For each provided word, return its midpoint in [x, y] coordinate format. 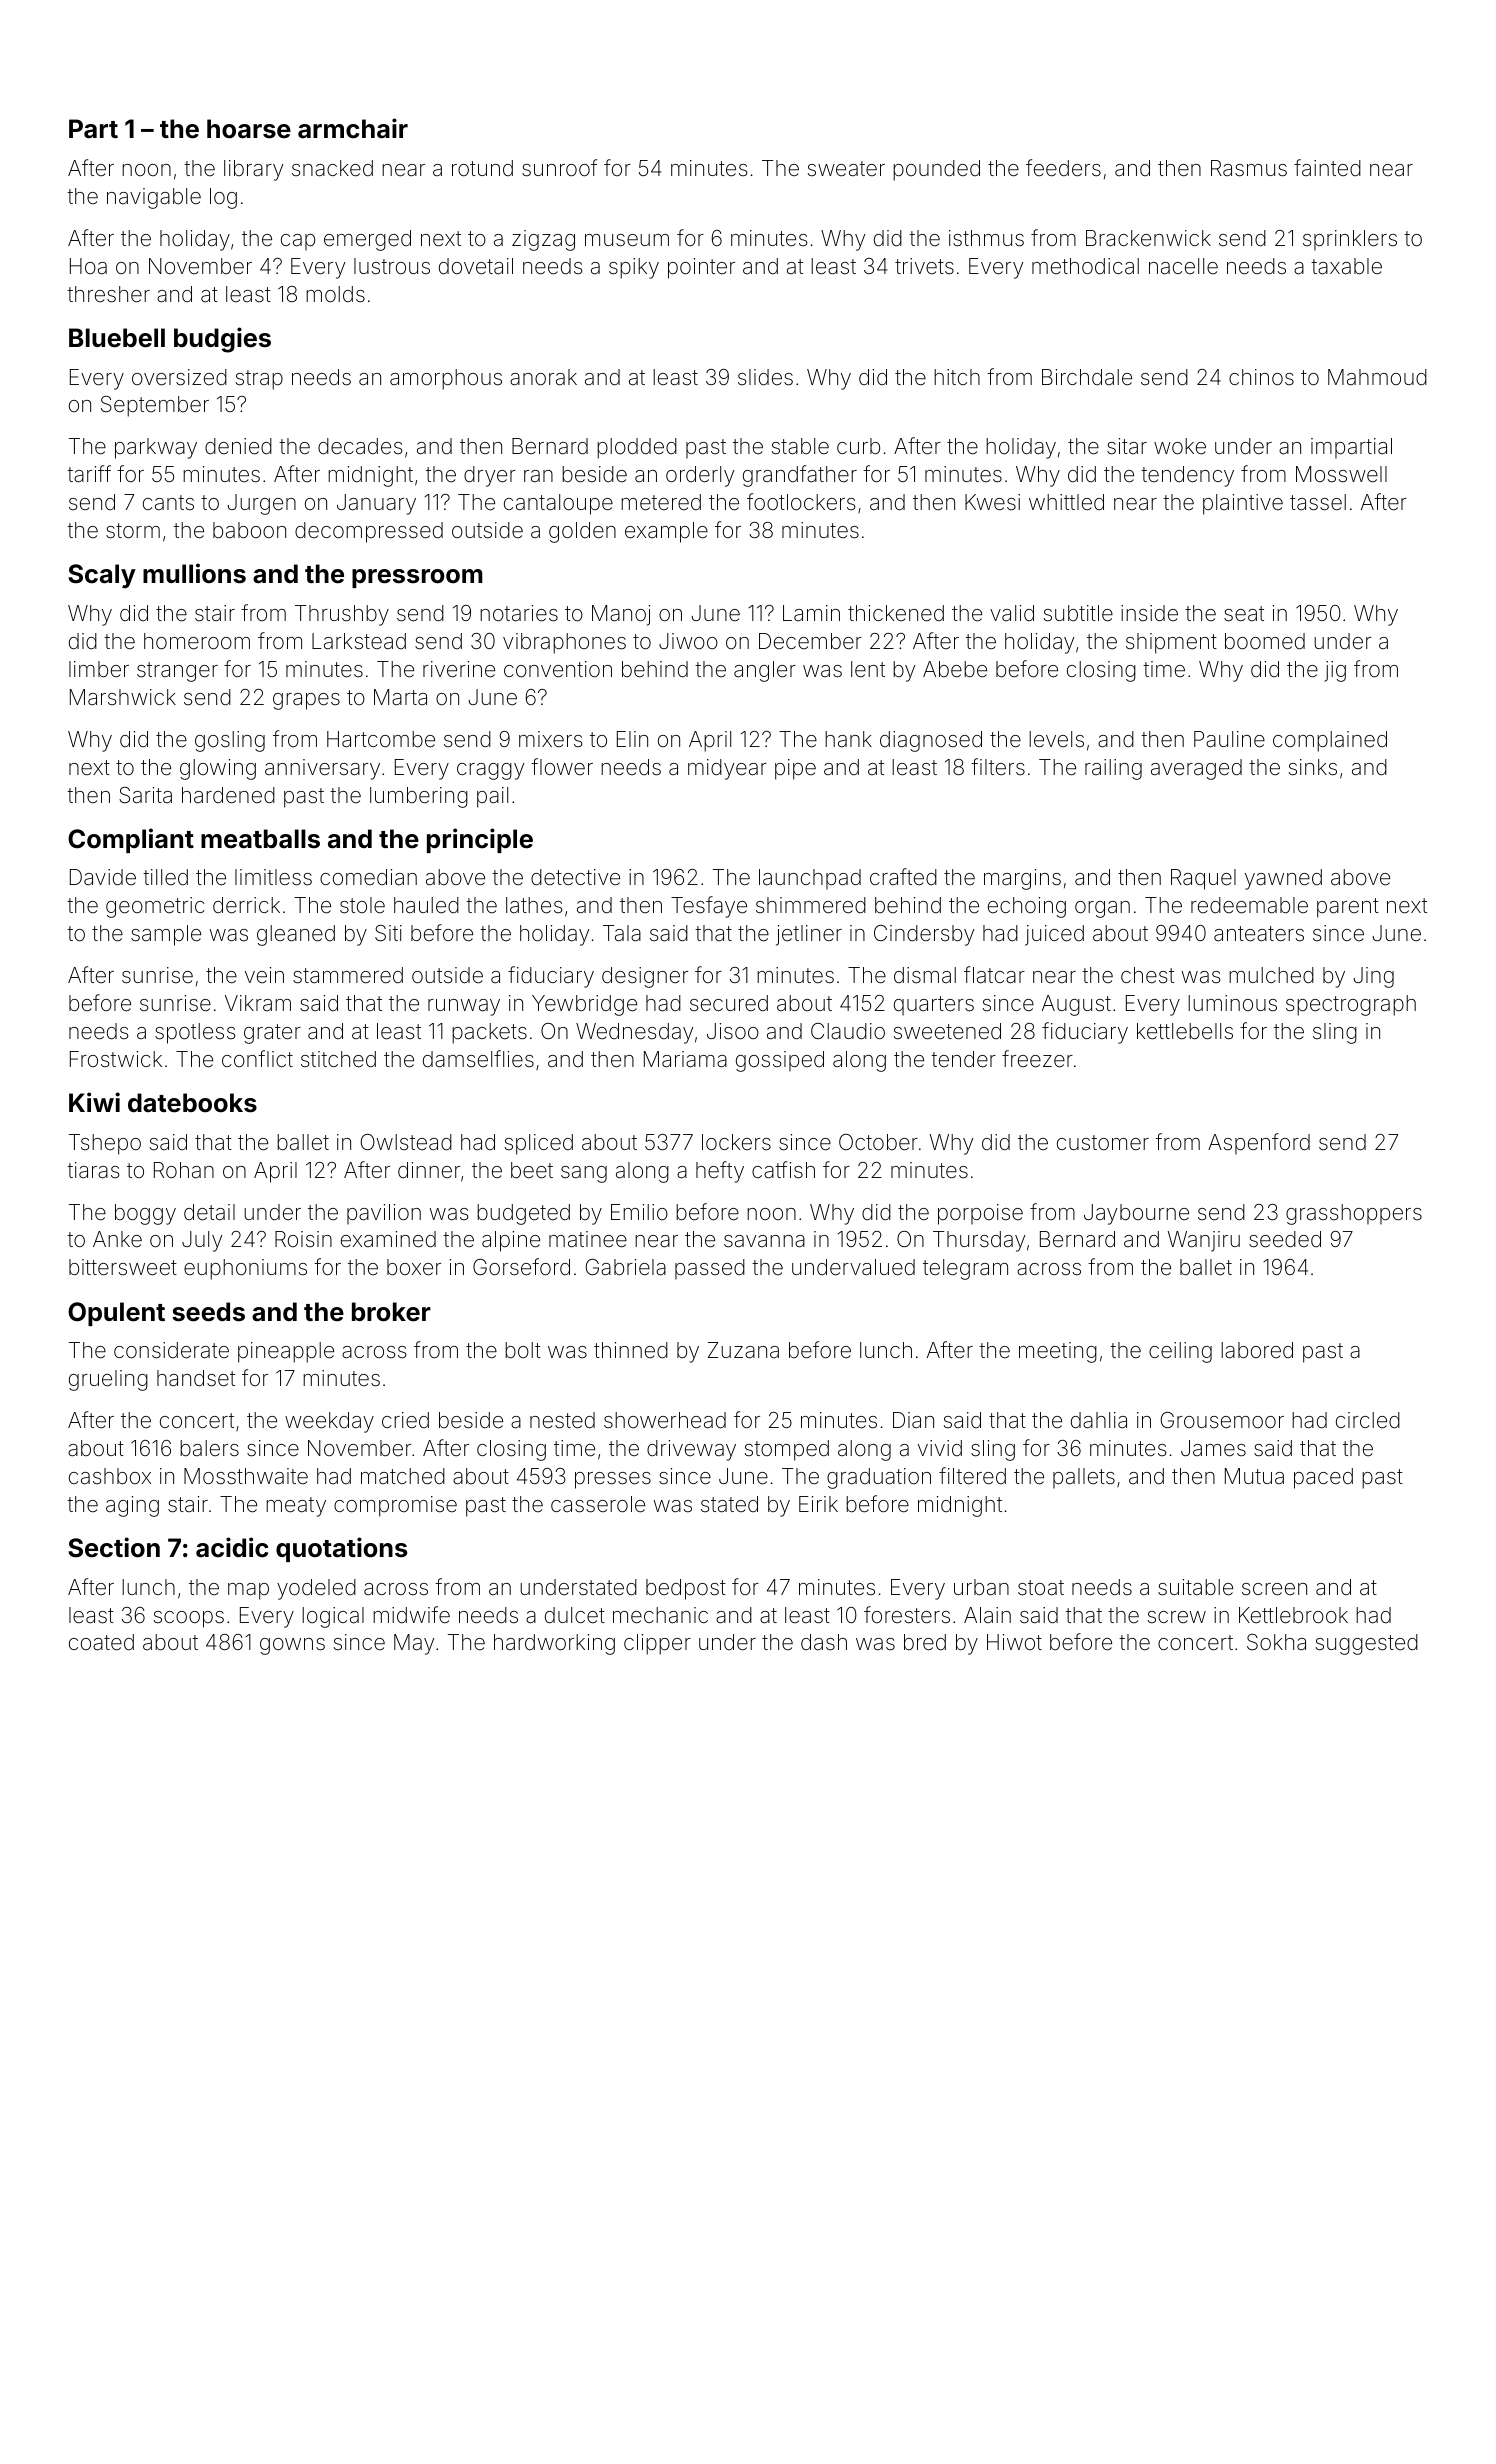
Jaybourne [1136, 1214]
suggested [1367, 1644]
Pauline [1229, 739]
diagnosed [931, 741]
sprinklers [1350, 240]
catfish [783, 1170]
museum [627, 240]
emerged [367, 240]
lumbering [419, 797]
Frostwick [116, 1059]
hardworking [554, 1644]
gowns [292, 1646]
